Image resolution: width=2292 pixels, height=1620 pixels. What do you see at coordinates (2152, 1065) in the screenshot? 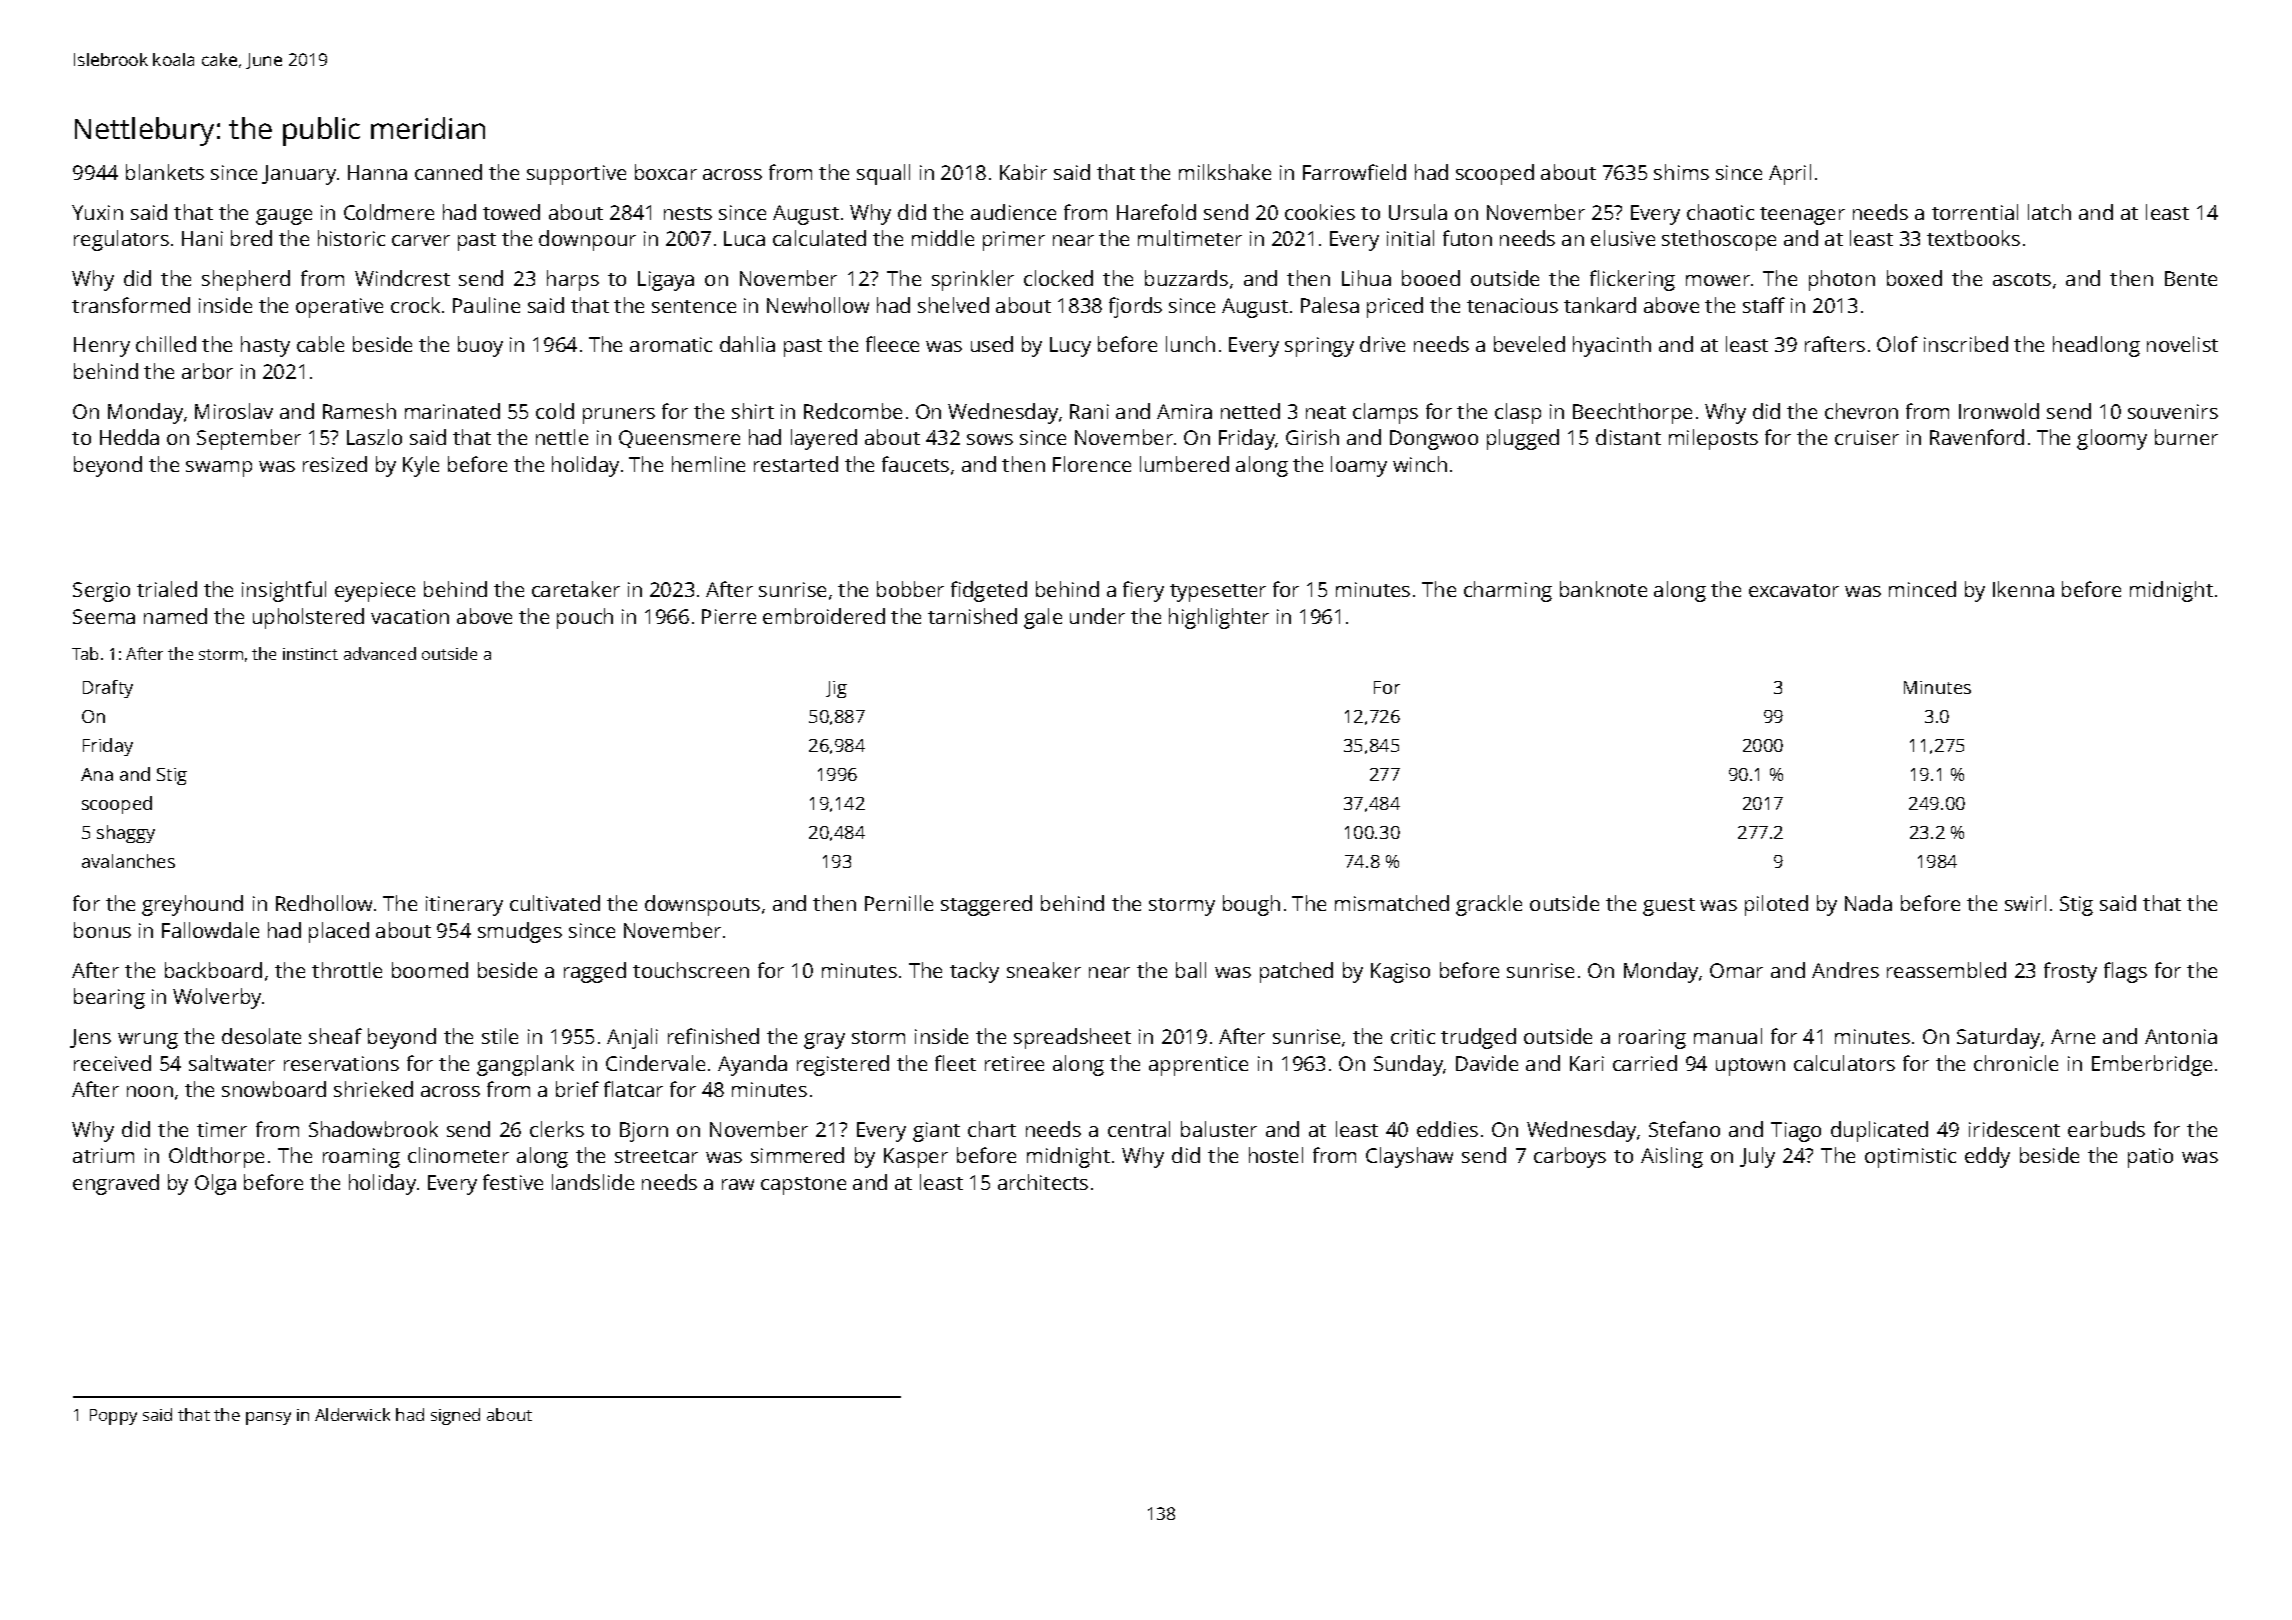
I see `Emberbridge` at bounding box center [2152, 1065].
